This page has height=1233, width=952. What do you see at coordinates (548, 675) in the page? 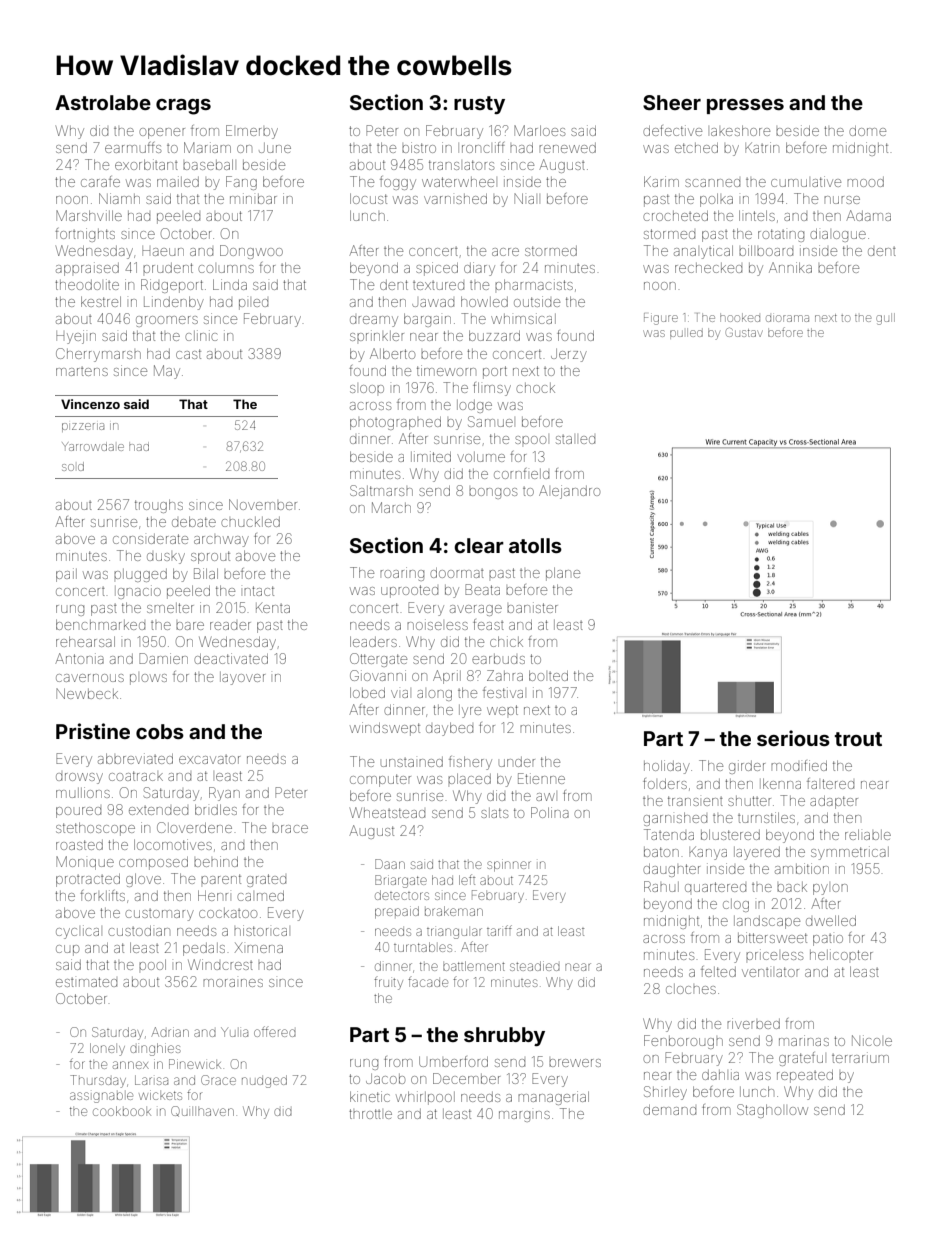
I see `bolted` at bounding box center [548, 675].
